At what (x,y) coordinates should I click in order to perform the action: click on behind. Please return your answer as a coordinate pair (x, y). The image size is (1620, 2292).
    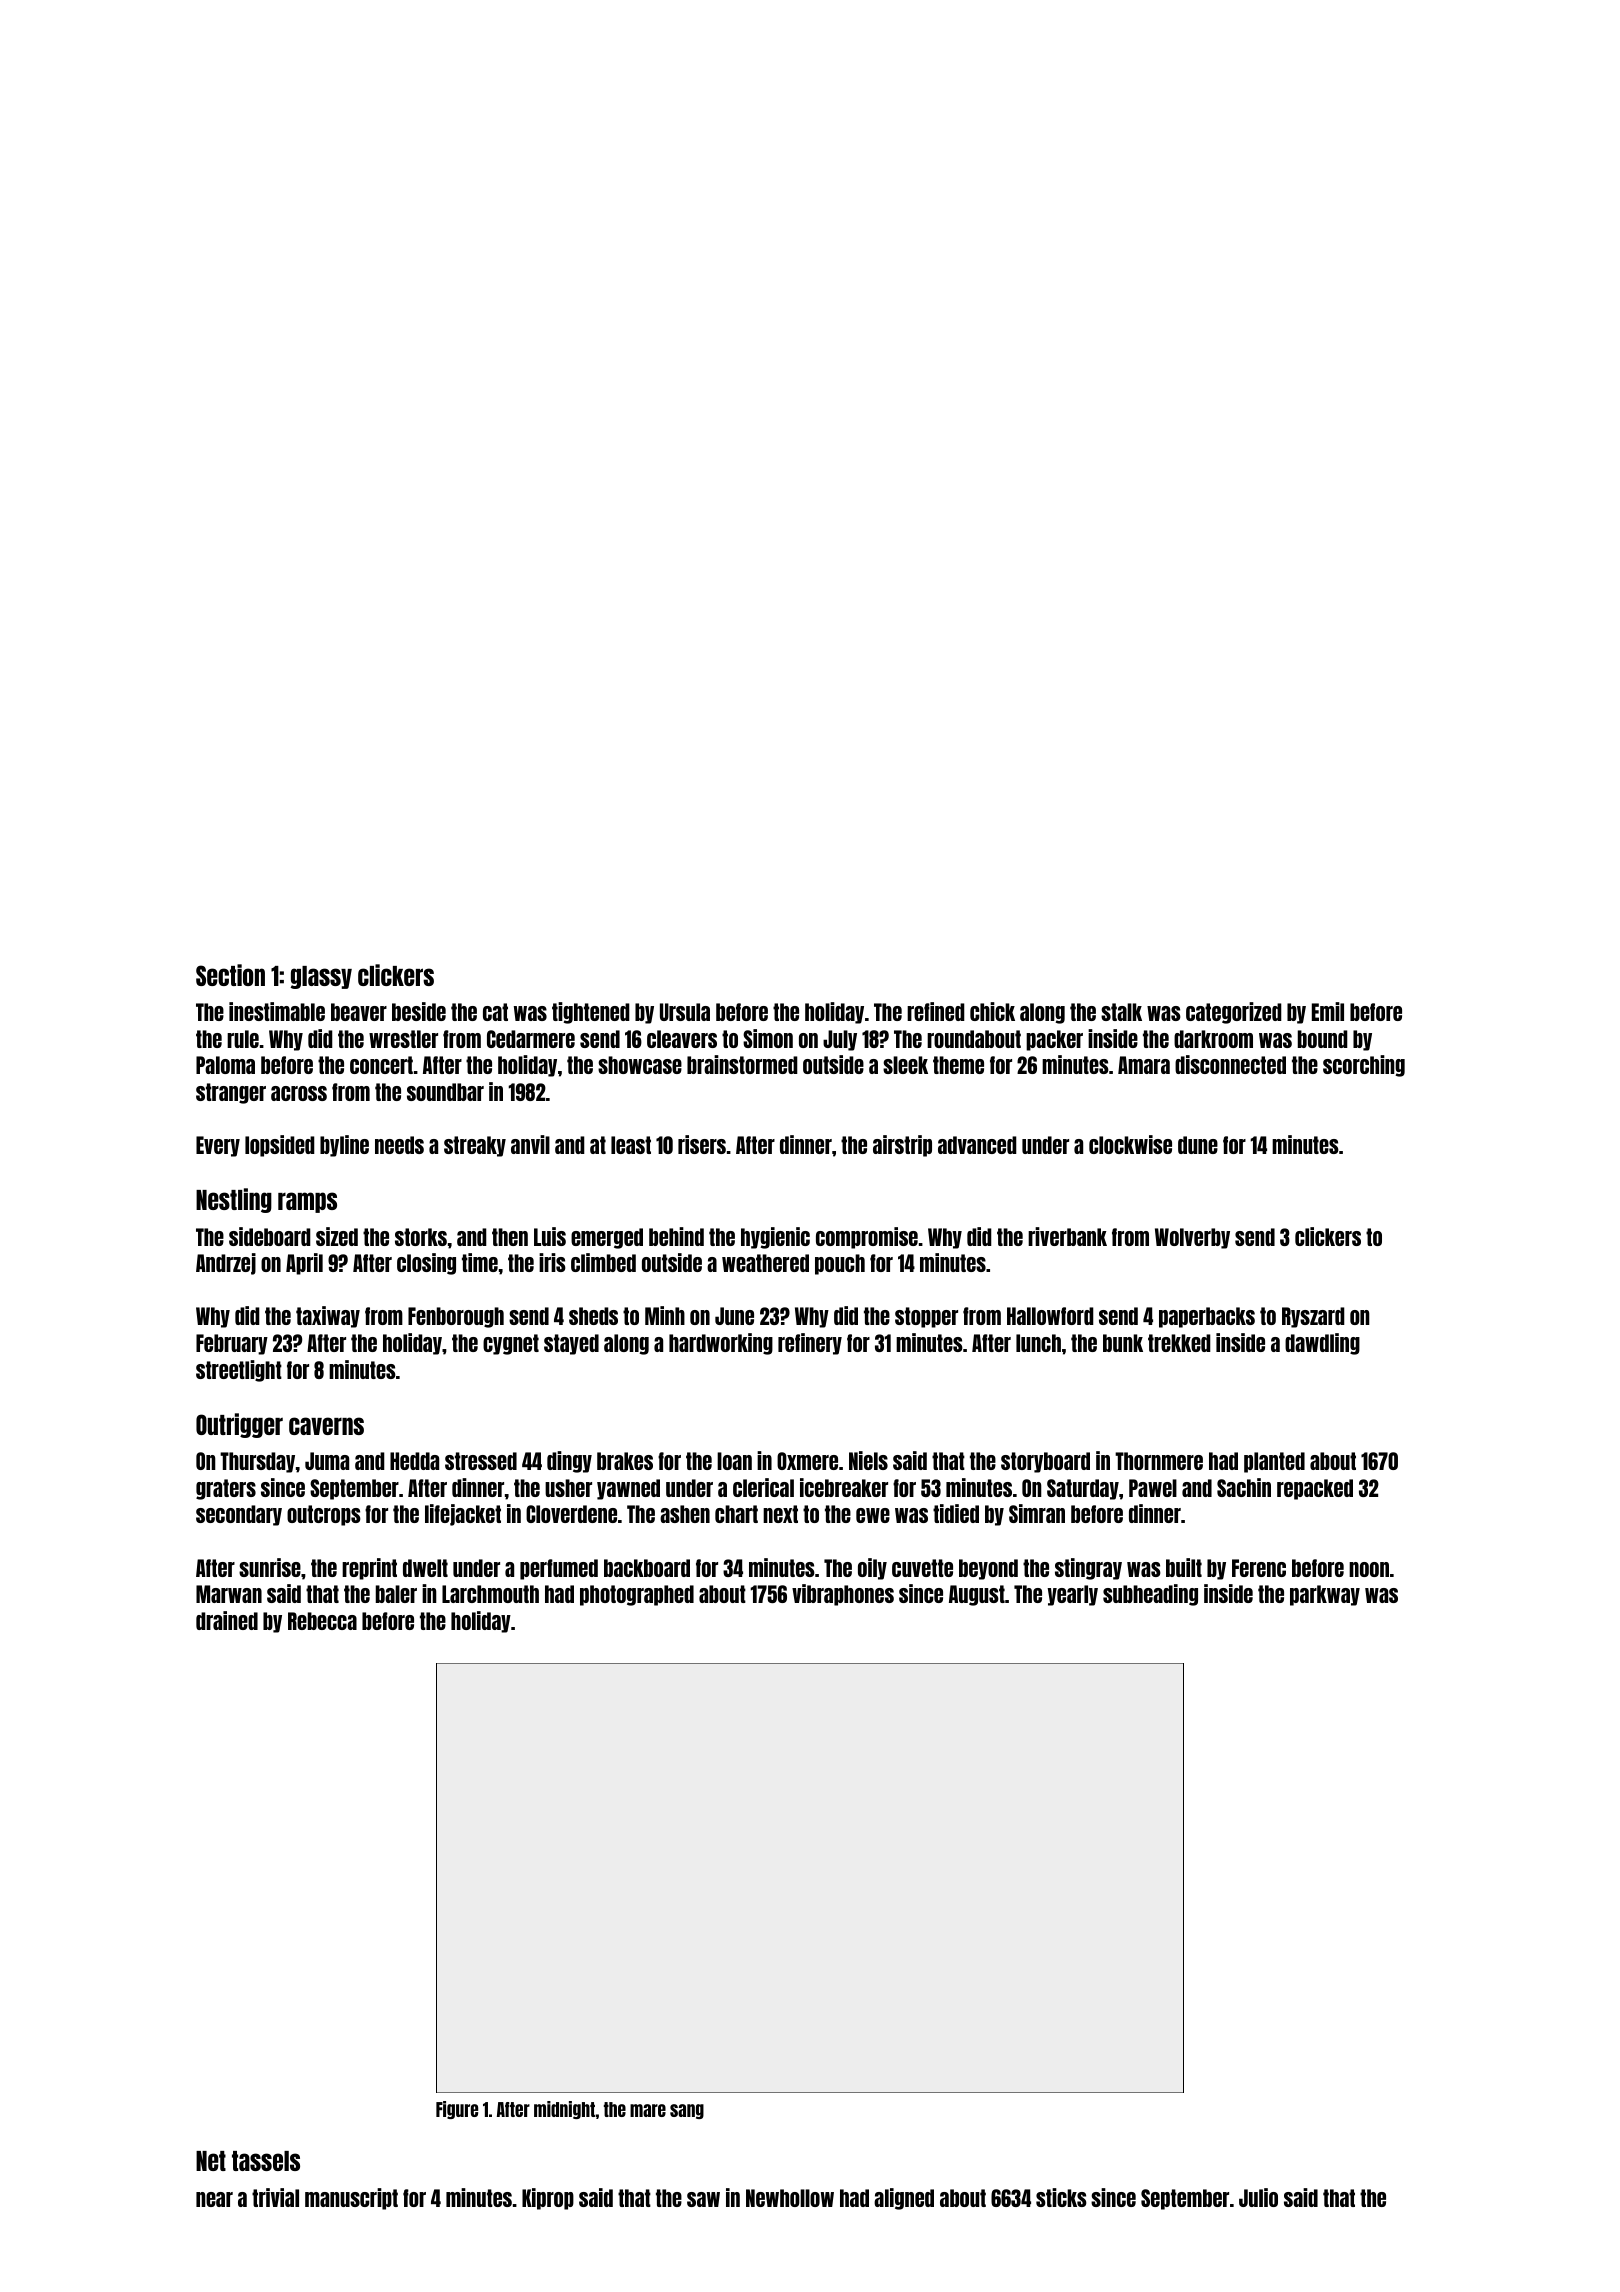
    Looking at the image, I should click on (676, 1236).
